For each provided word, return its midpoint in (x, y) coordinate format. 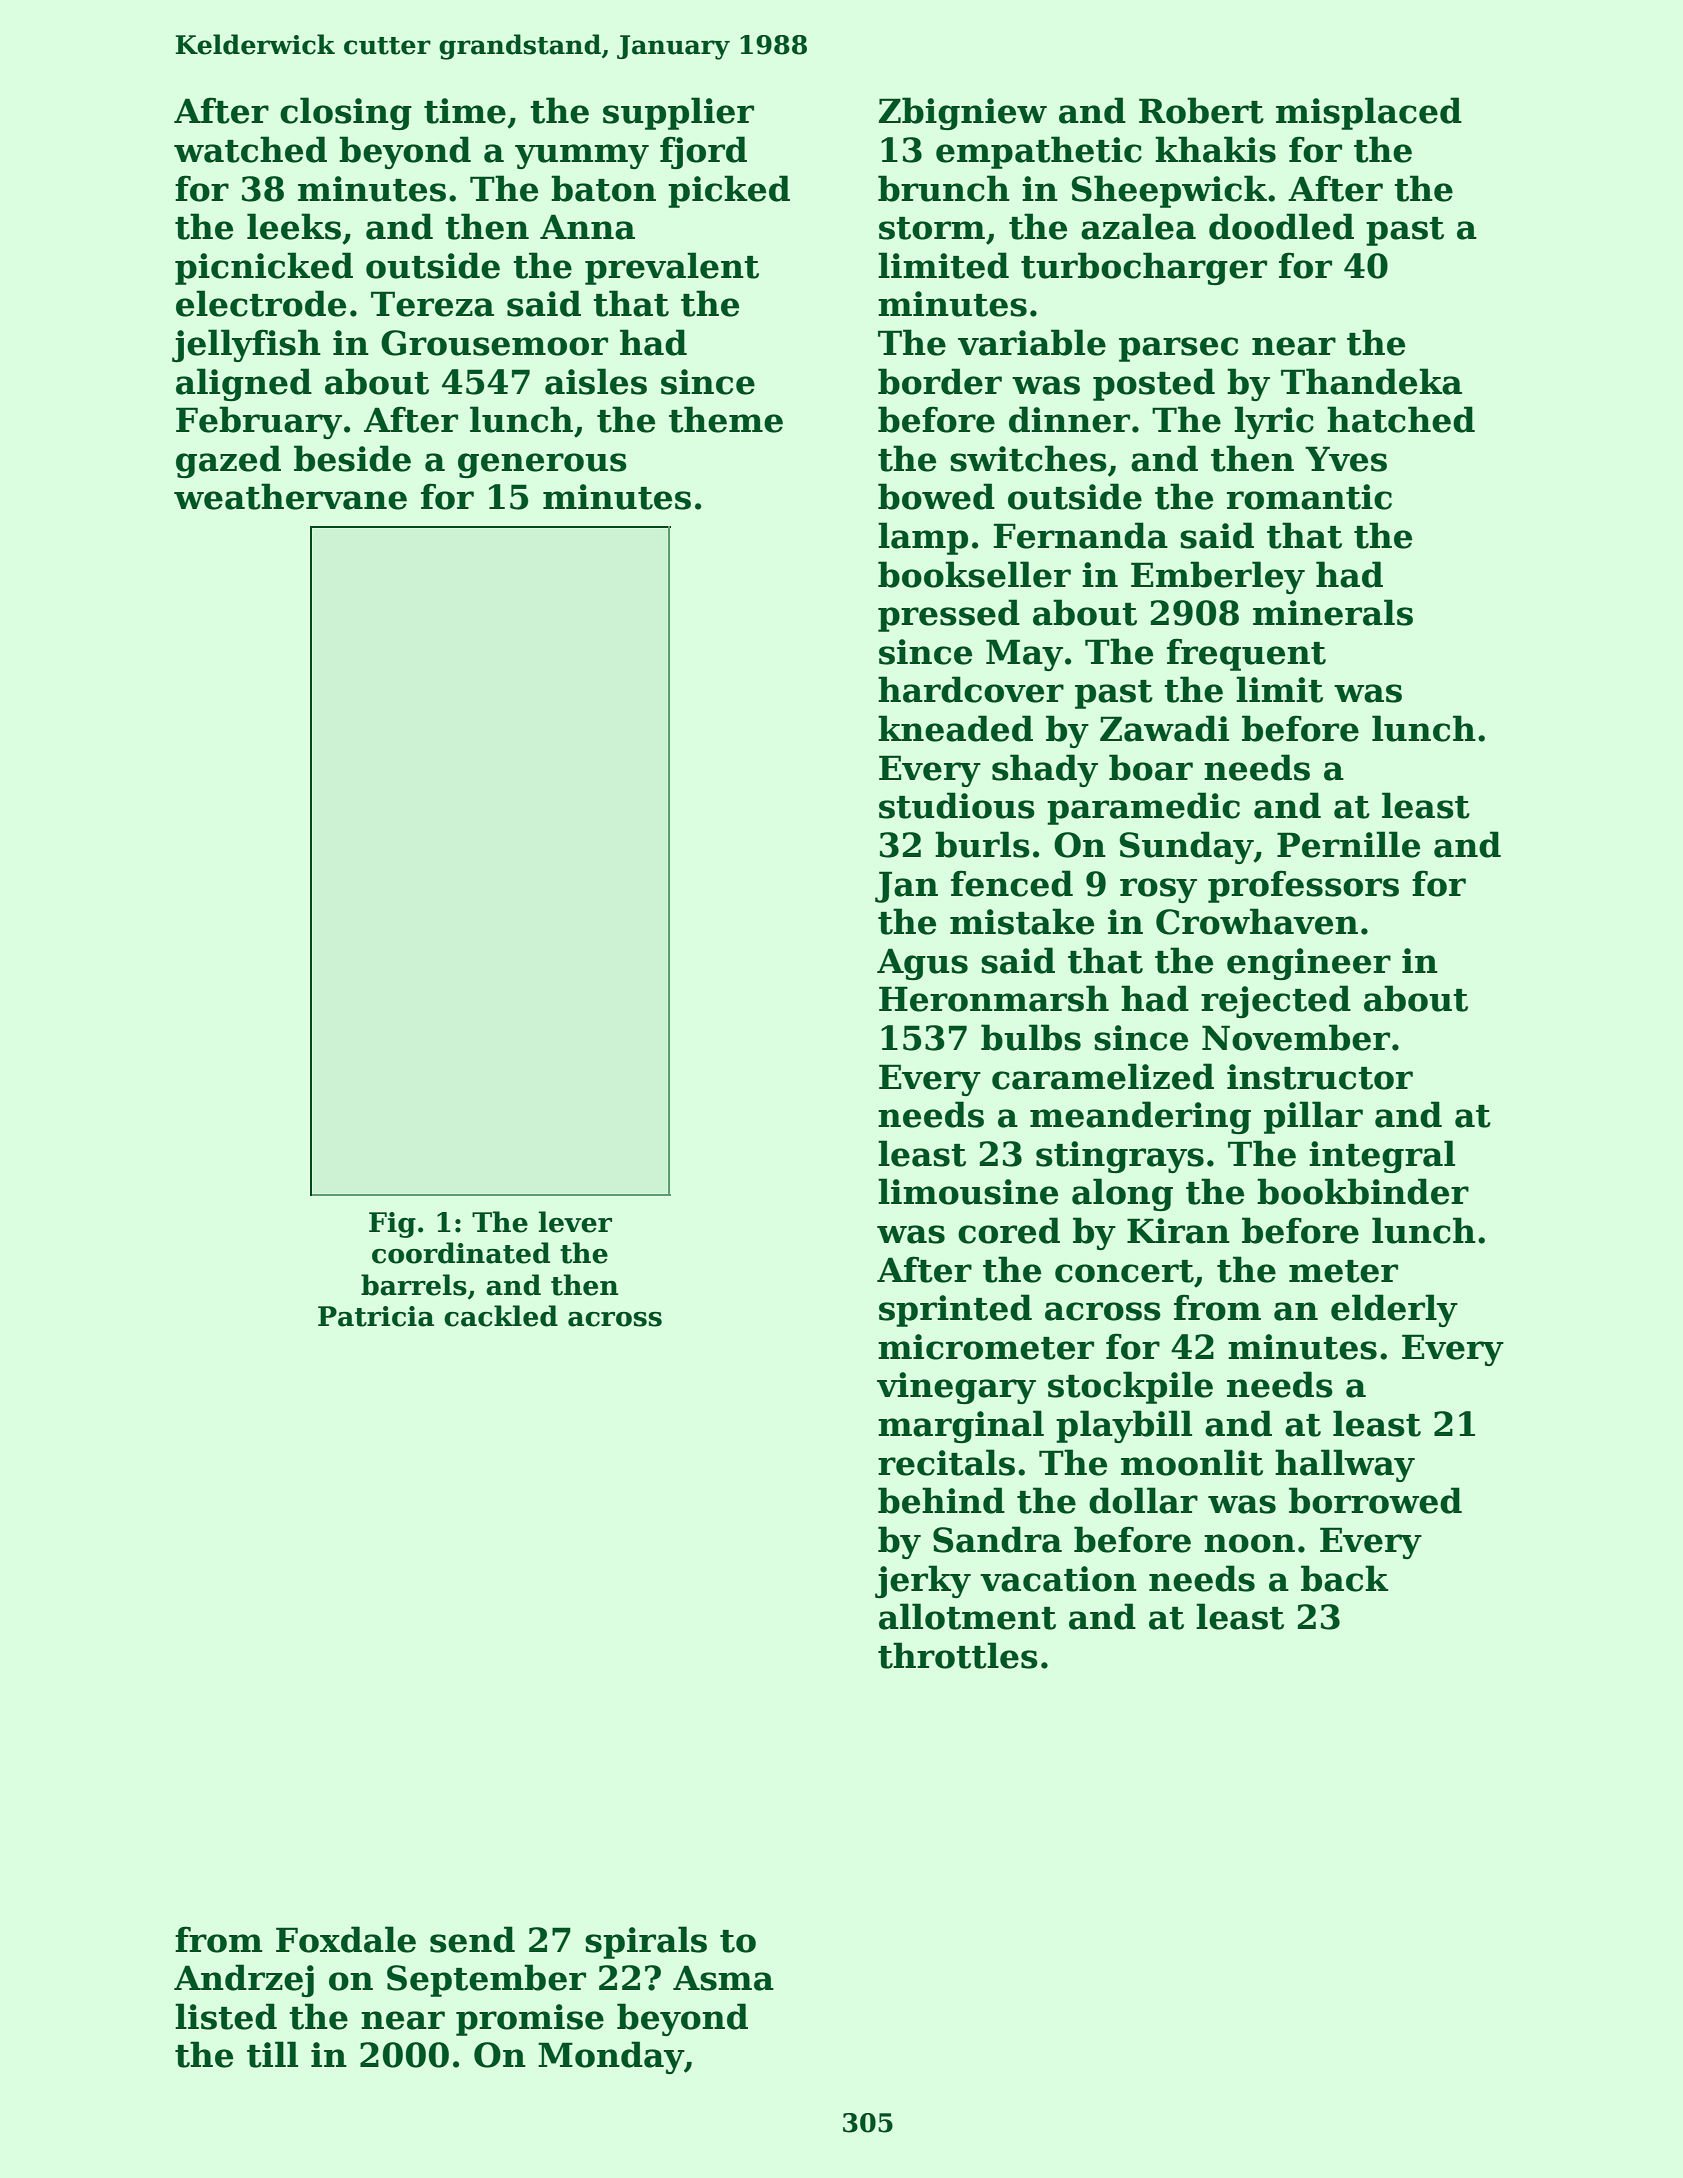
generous (542, 465)
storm (932, 228)
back (1344, 1578)
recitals (946, 1462)
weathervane (290, 496)
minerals (1333, 612)
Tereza (432, 304)
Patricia (376, 1316)
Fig (392, 1225)
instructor (1320, 1077)
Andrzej (244, 1980)
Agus (922, 964)
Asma (723, 1978)
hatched (1401, 419)
